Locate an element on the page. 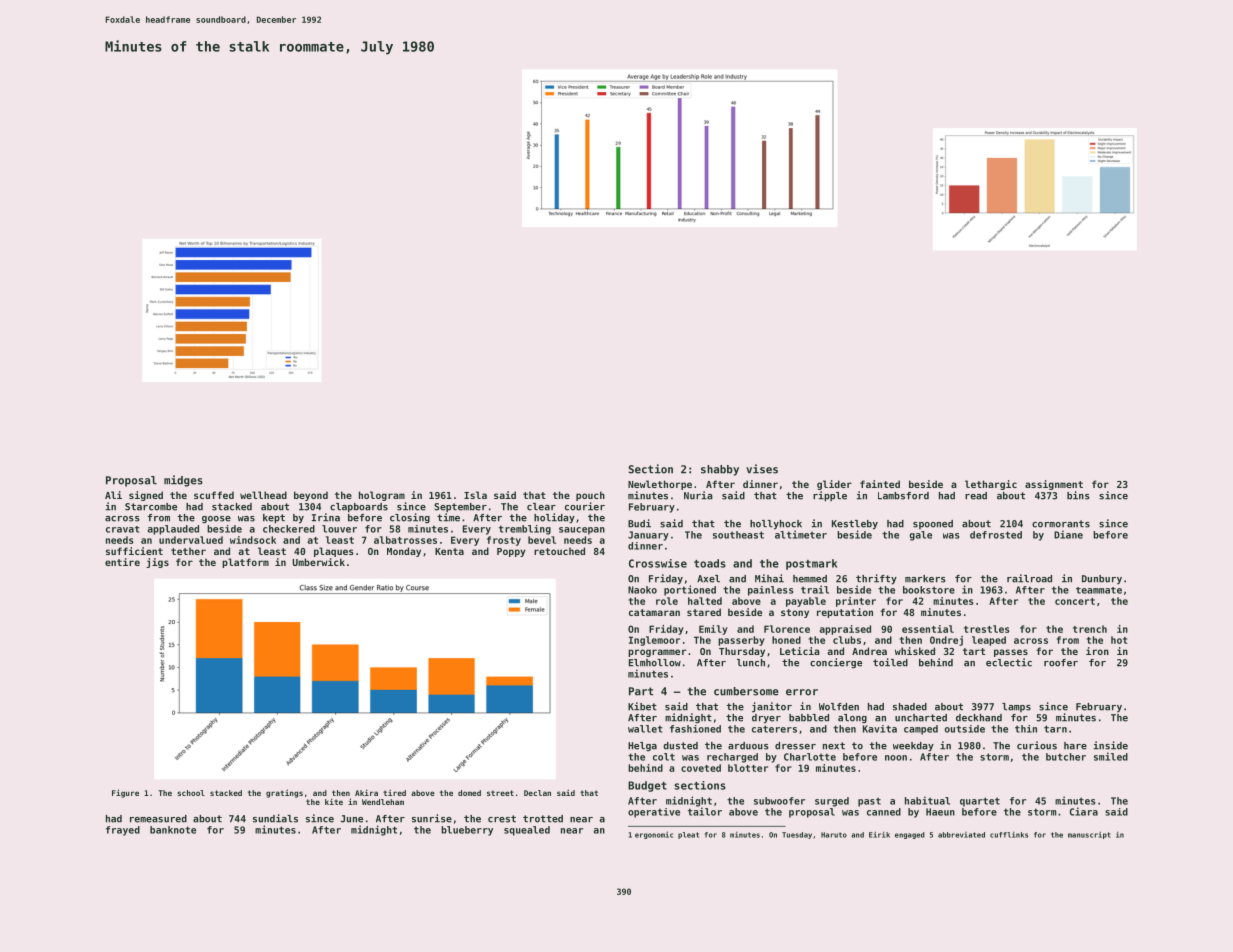 This document has width=1233, height=952. toiled is located at coordinates (890, 662).
